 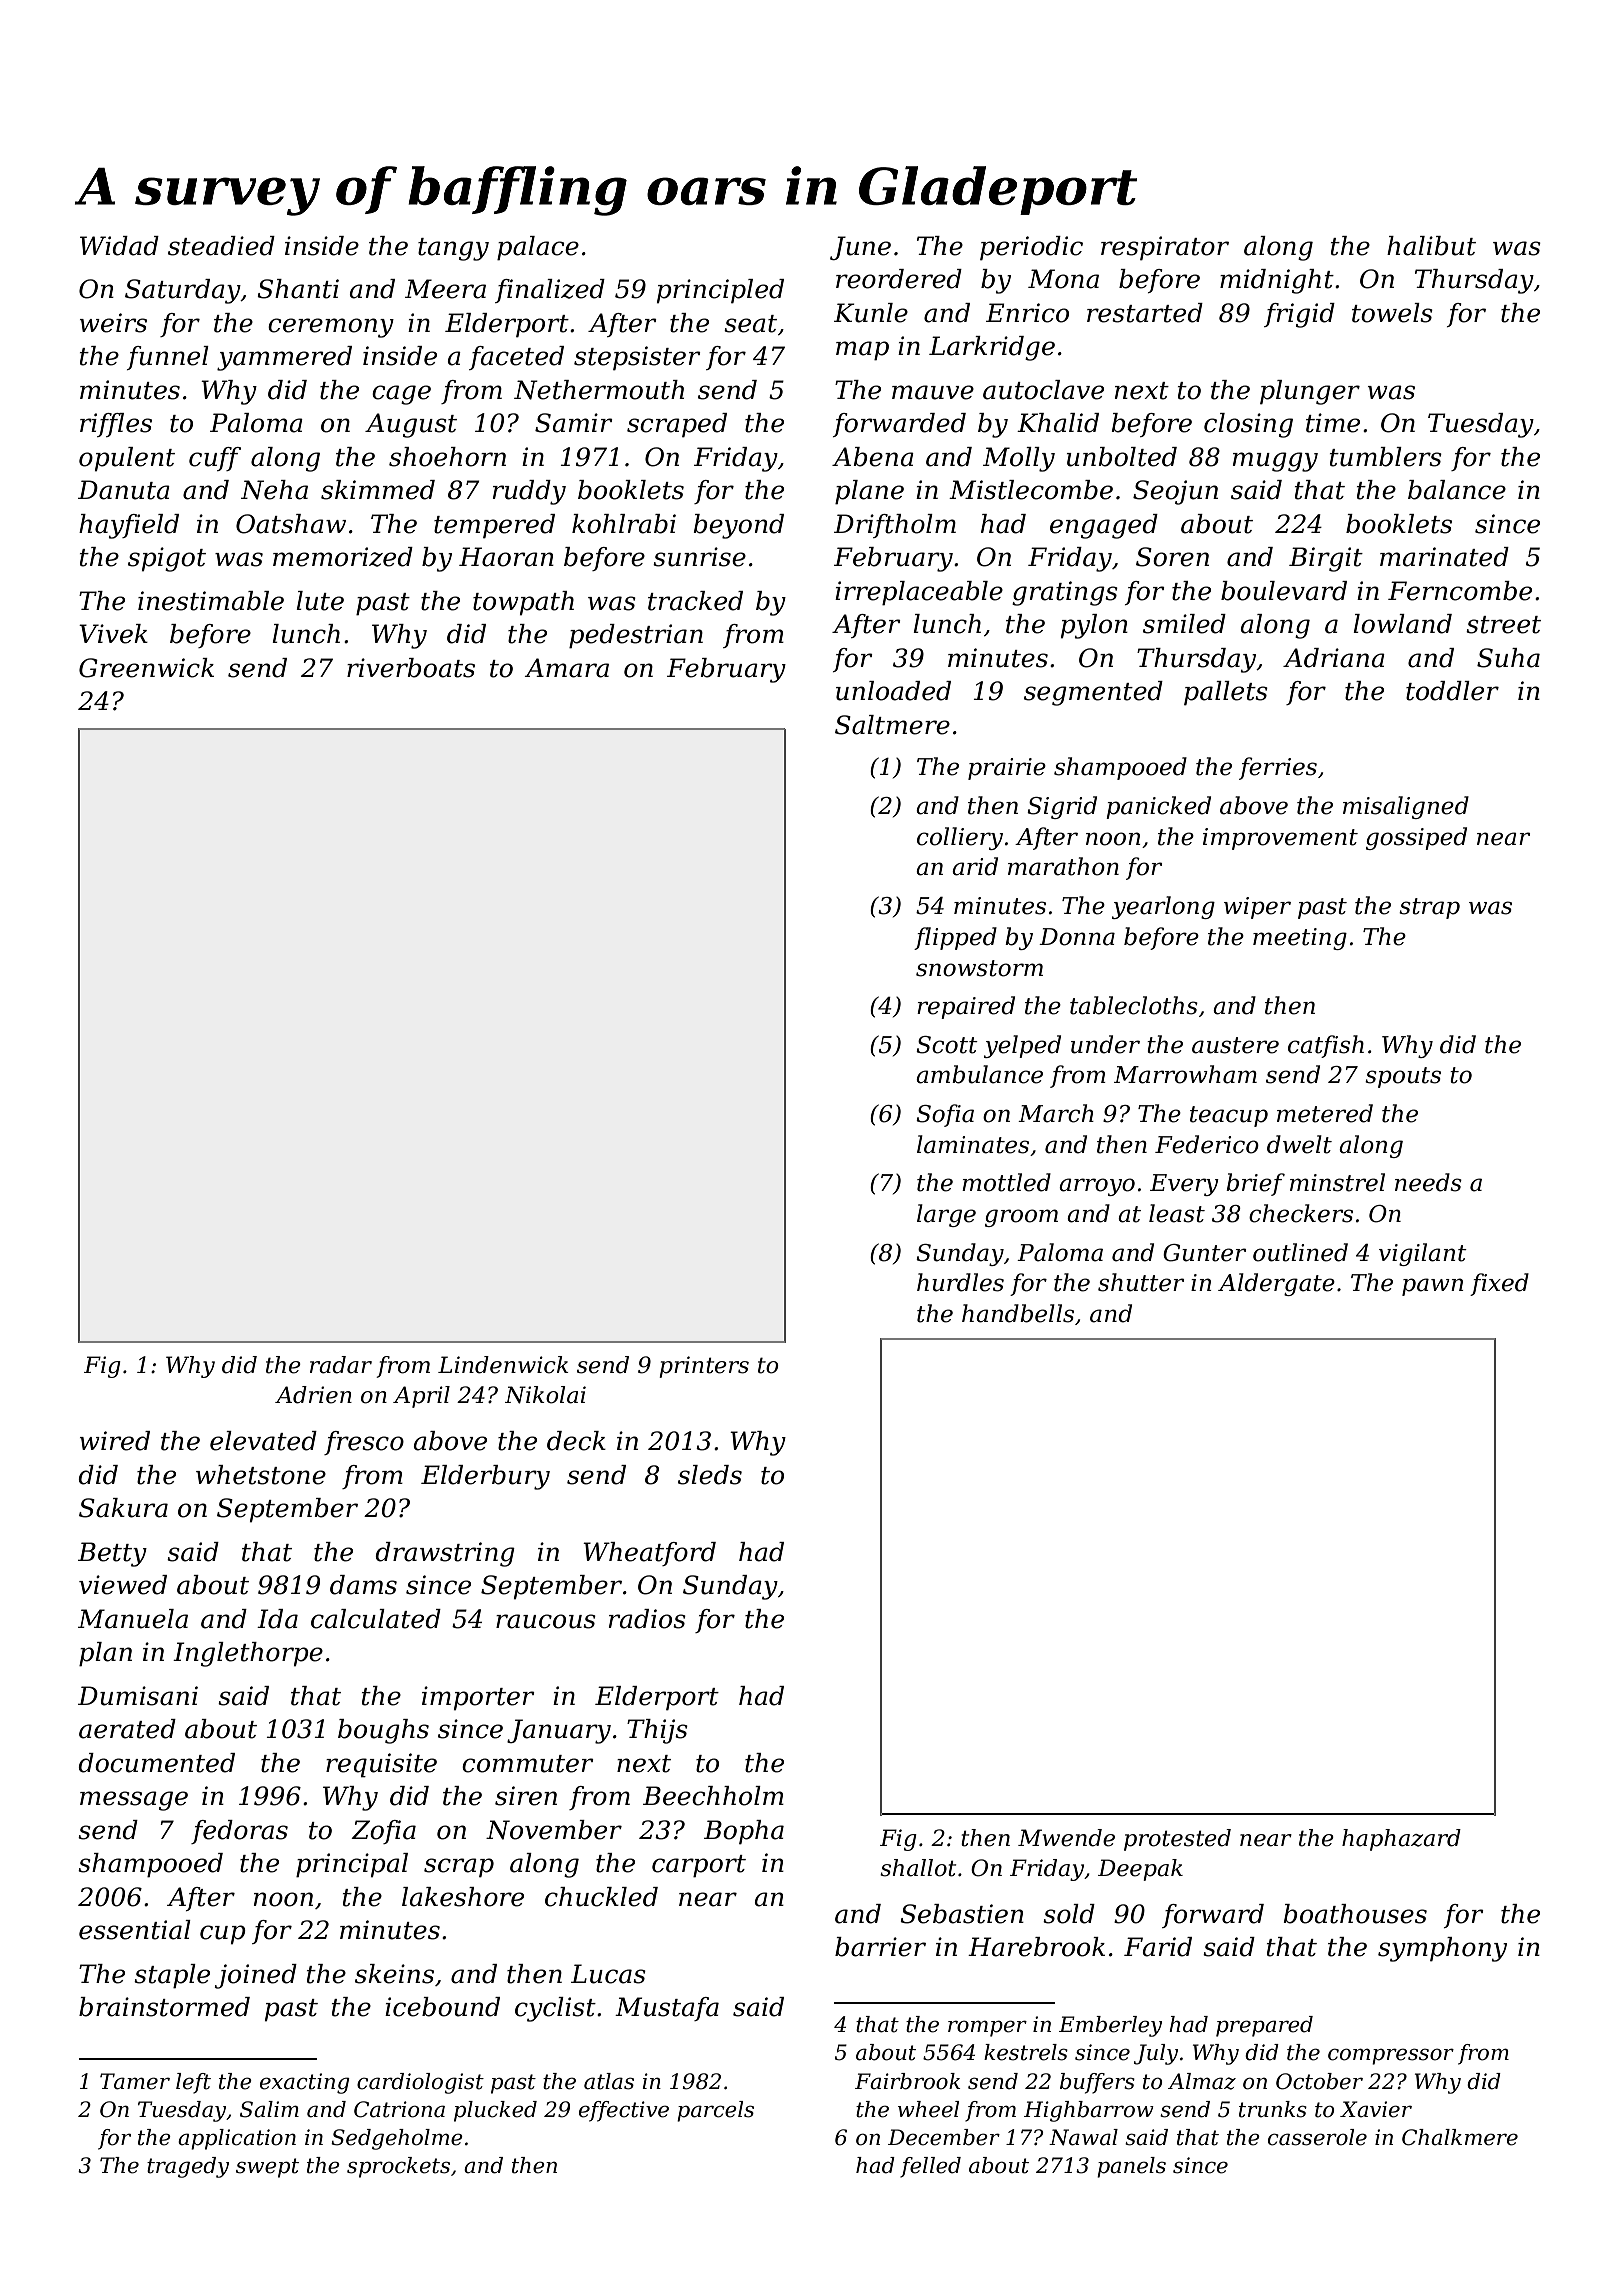 I want to click on casserole, so click(x=1317, y=2137).
